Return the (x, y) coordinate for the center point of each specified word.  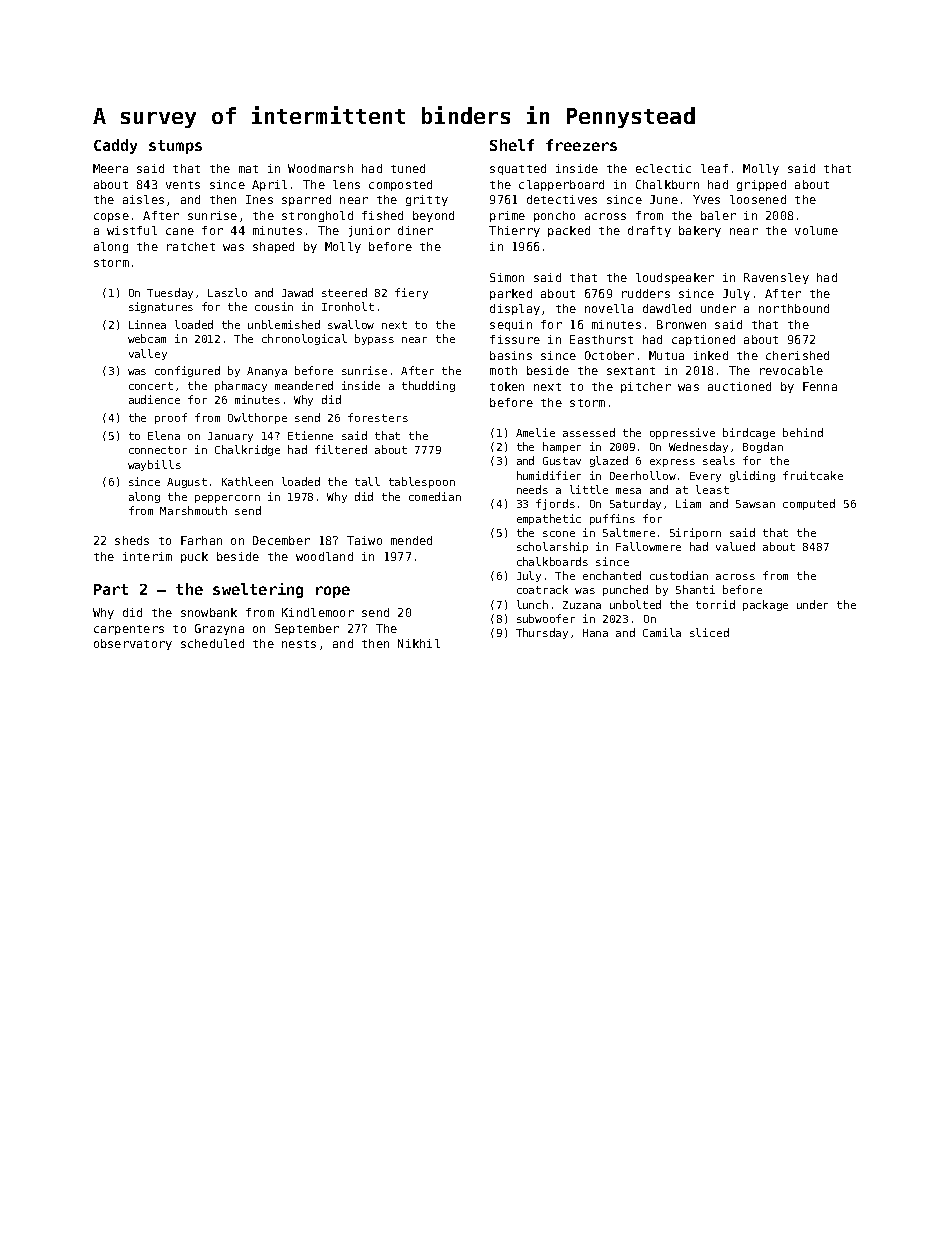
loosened (758, 199)
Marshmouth (193, 510)
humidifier (549, 475)
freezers (581, 145)
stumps (175, 147)
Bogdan (763, 447)
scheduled (212, 643)
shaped (273, 247)
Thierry (514, 231)
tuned (408, 168)
